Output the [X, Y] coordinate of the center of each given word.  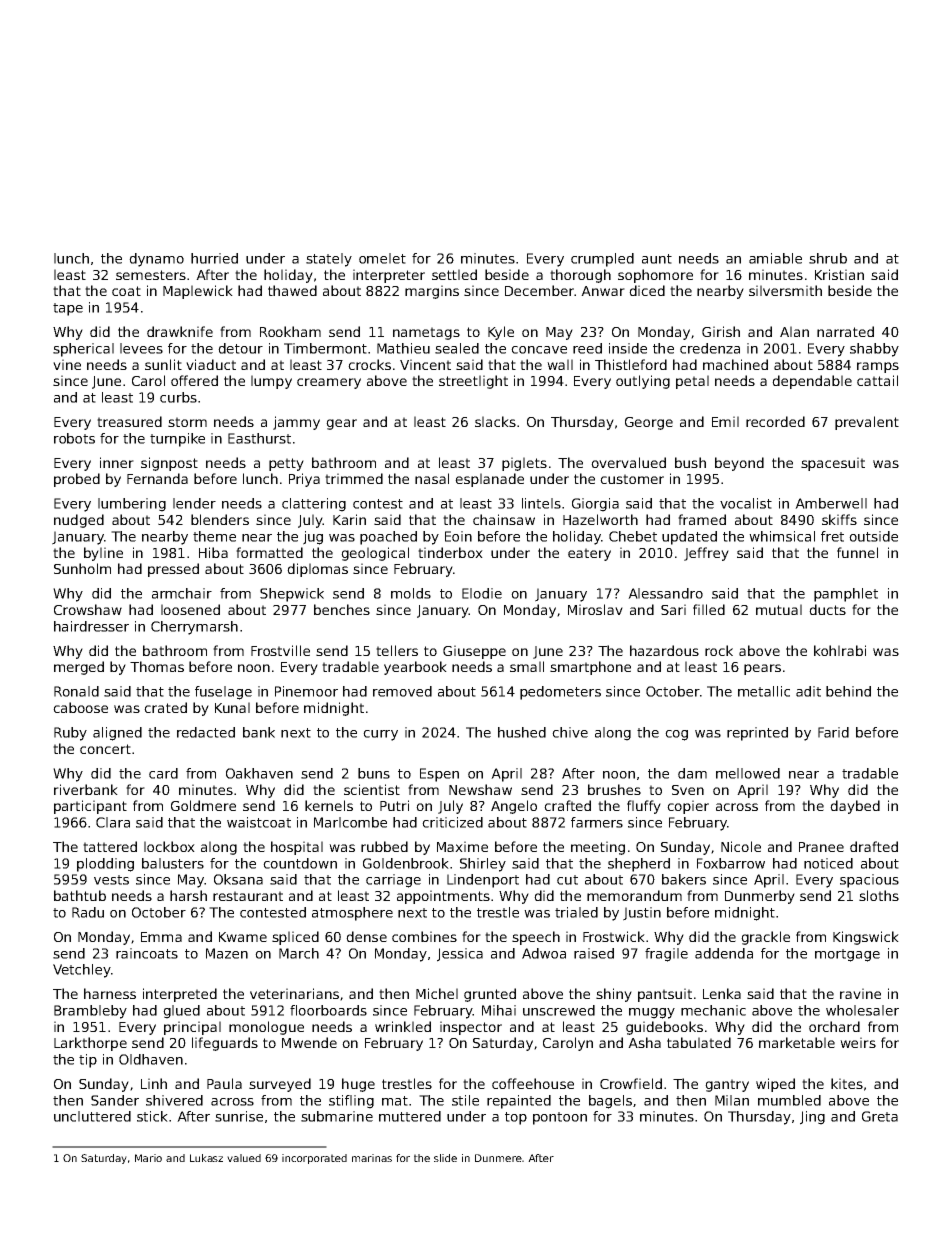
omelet [382, 258]
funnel [857, 552]
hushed [522, 732]
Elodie [482, 593]
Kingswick [866, 938]
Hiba [213, 552]
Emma [161, 937]
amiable [775, 258]
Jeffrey [706, 554]
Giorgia [595, 505]
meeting [598, 848]
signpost [169, 464]
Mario [148, 1158]
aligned [117, 734]
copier [688, 807]
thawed [292, 290]
